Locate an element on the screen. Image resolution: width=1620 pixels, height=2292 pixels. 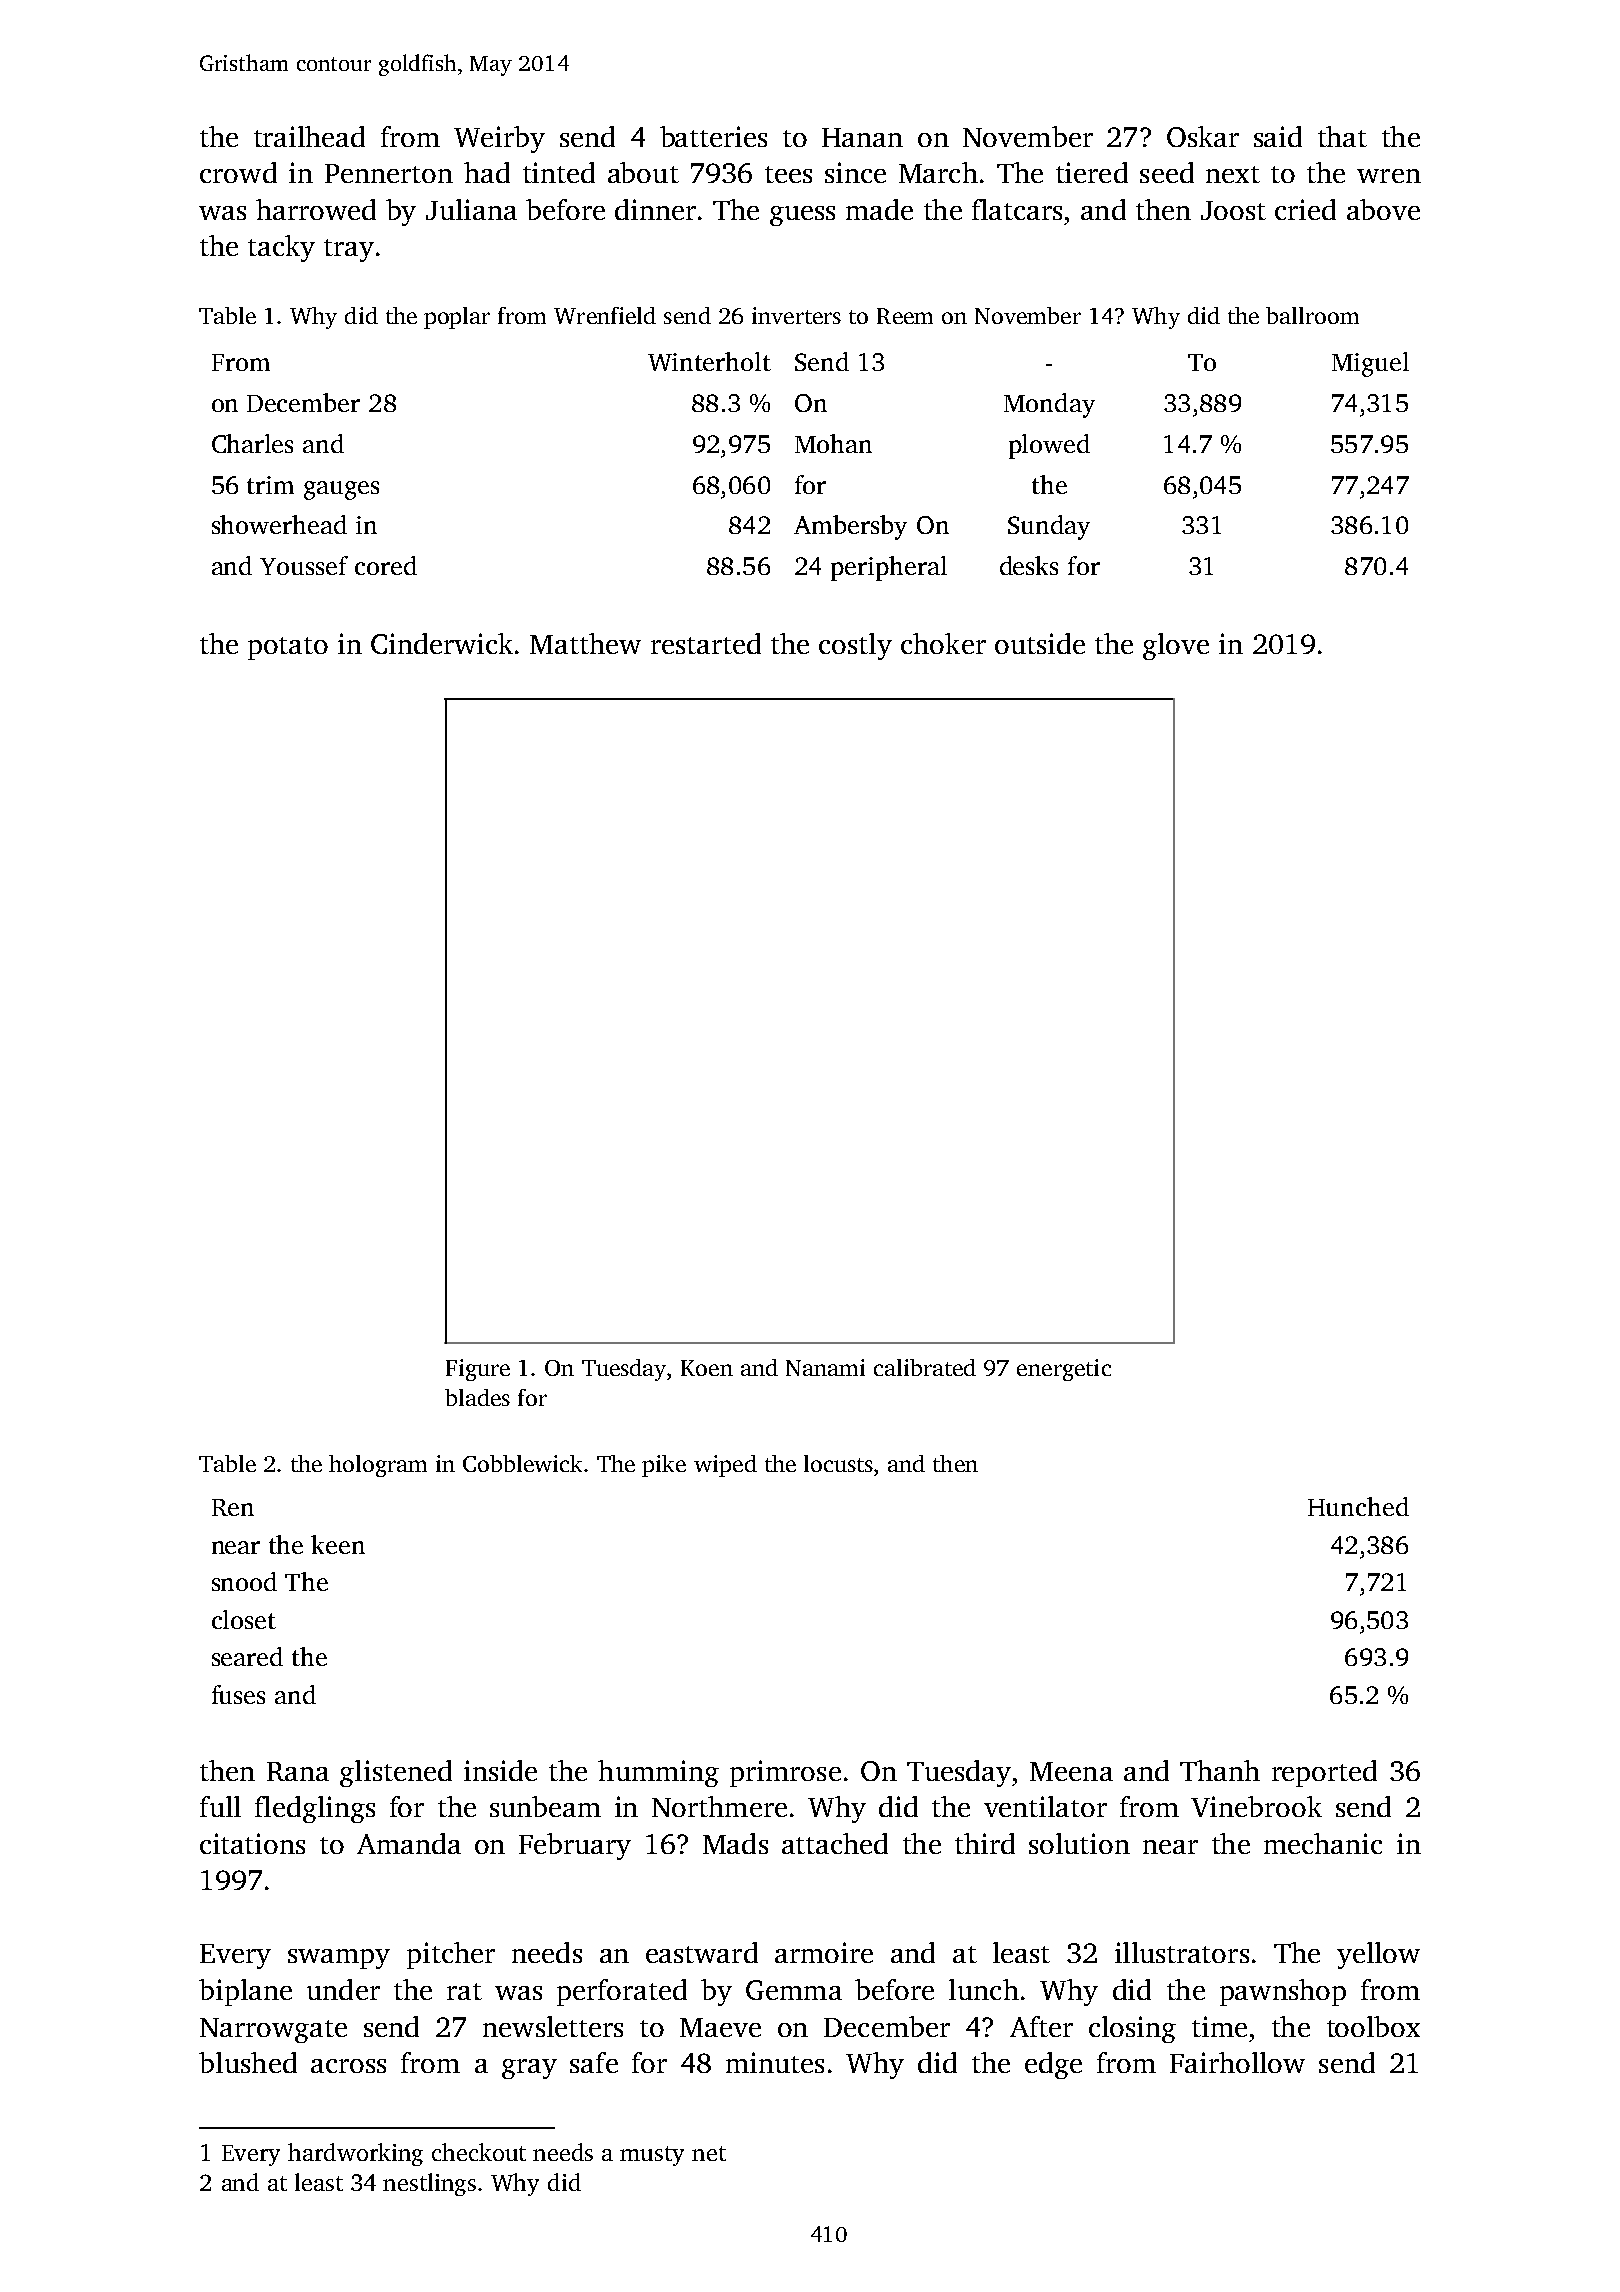
nestlings is located at coordinates (429, 2184).
